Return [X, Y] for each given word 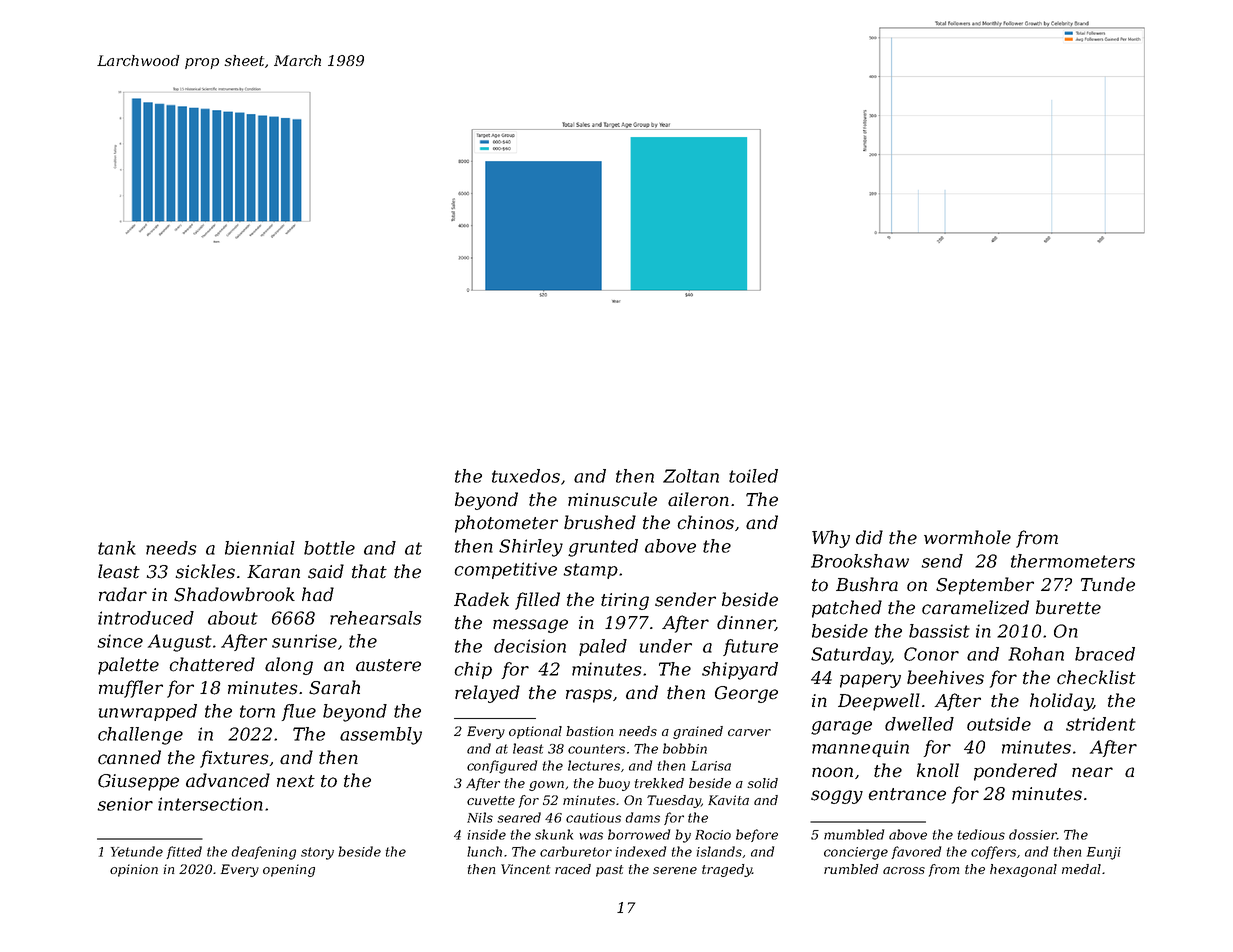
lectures [594, 765]
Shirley [531, 548]
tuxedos [526, 476]
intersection [210, 804]
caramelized [975, 607]
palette [128, 666]
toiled [753, 476]
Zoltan [691, 476]
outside [999, 724]
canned [129, 757]
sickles [205, 571]
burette [1068, 607]
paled [603, 647]
